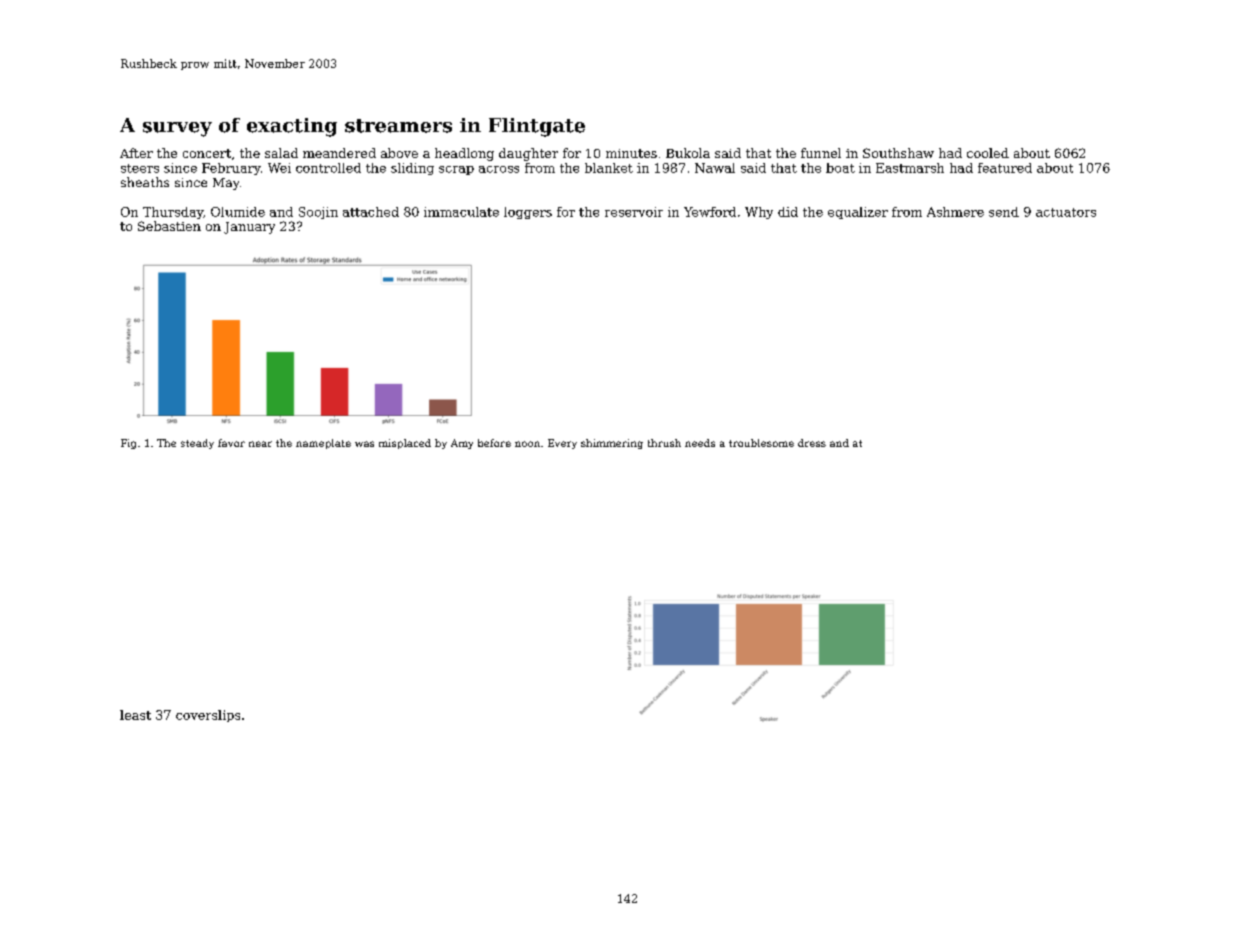 This document has width=1233, height=952. What do you see at coordinates (405, 444) in the document?
I see `misplaced` at bounding box center [405, 444].
